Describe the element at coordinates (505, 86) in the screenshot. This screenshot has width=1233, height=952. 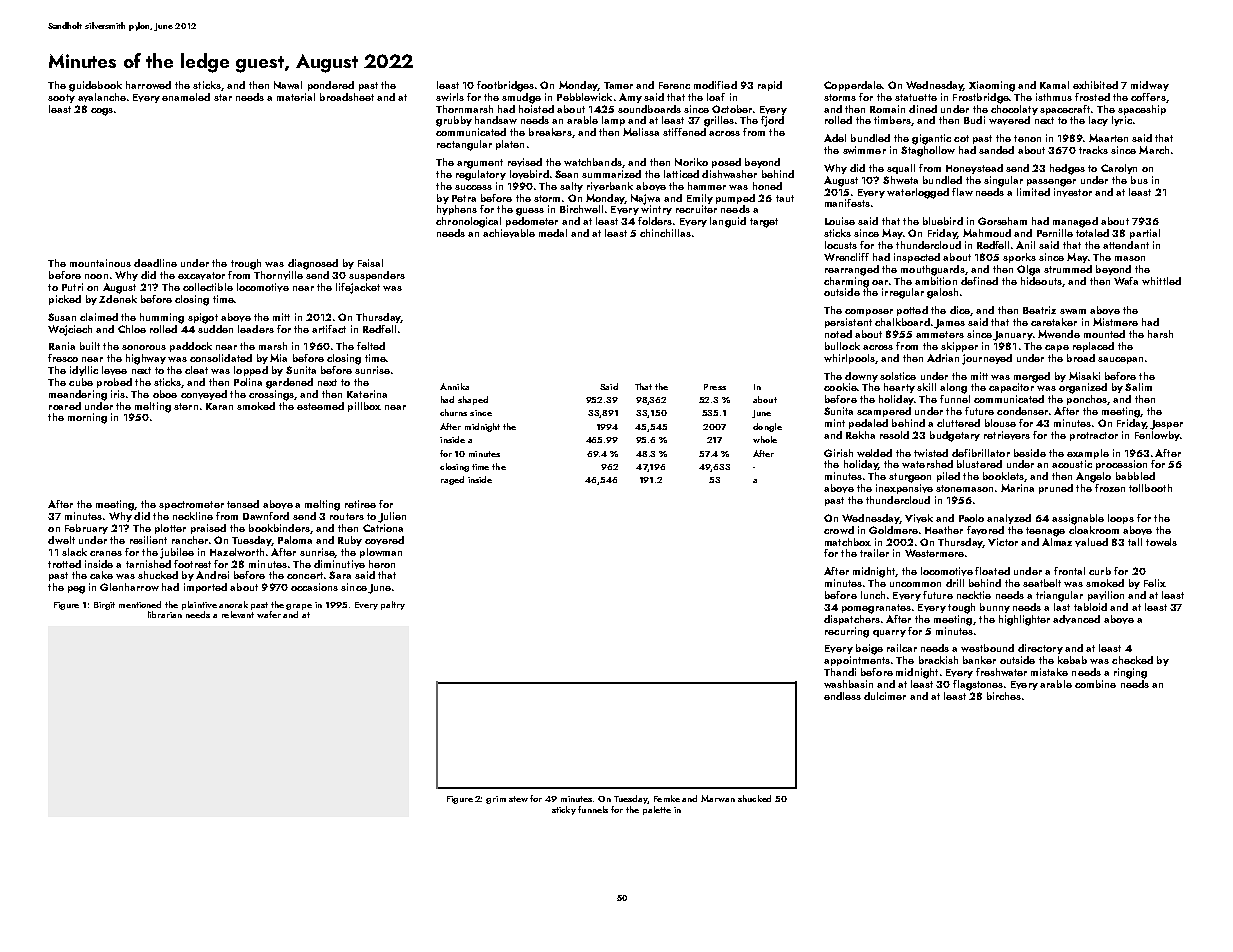
I see `footbridges` at that location.
